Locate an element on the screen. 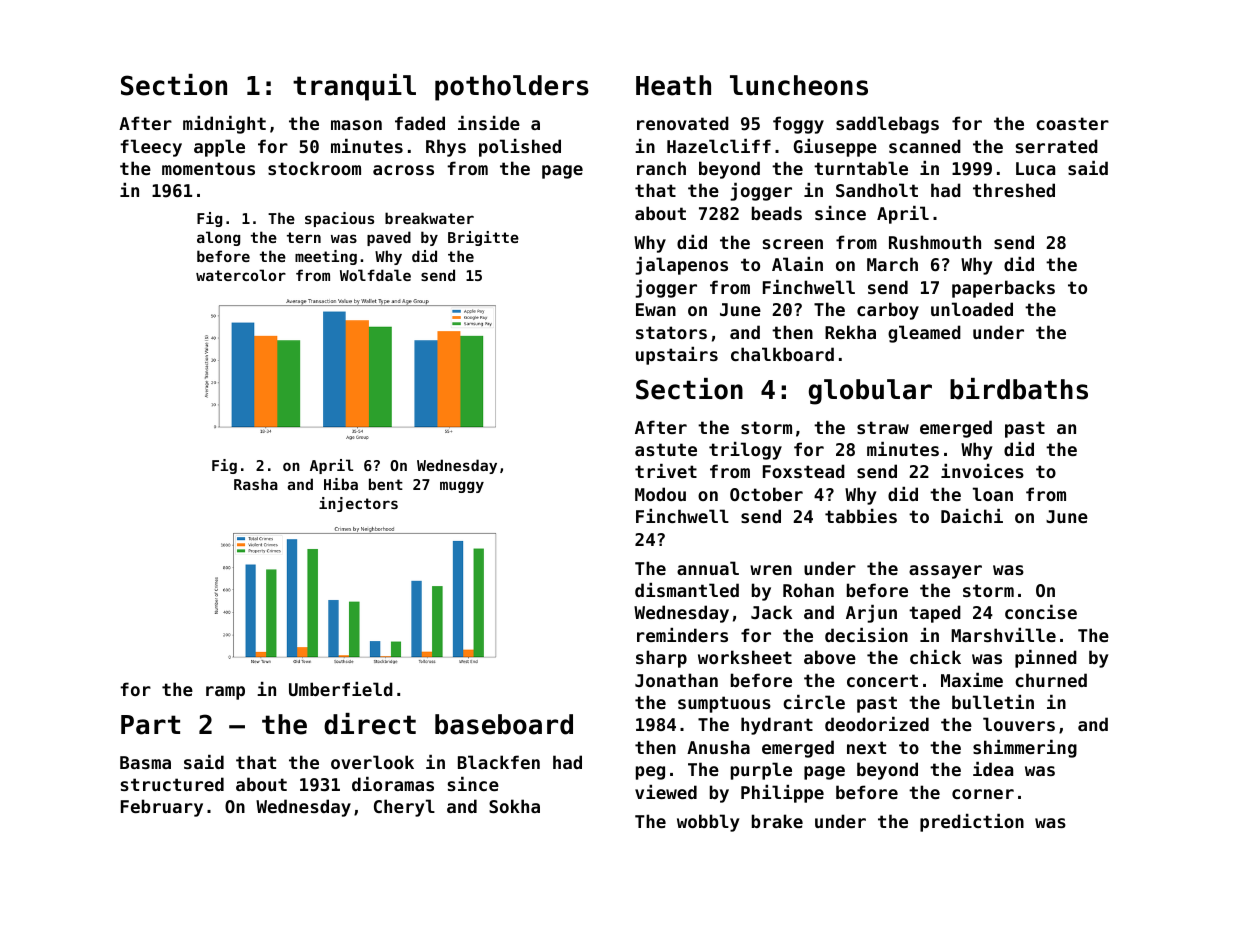 The height and width of the screenshot is (952, 1233). Heath is located at coordinates (673, 85).
